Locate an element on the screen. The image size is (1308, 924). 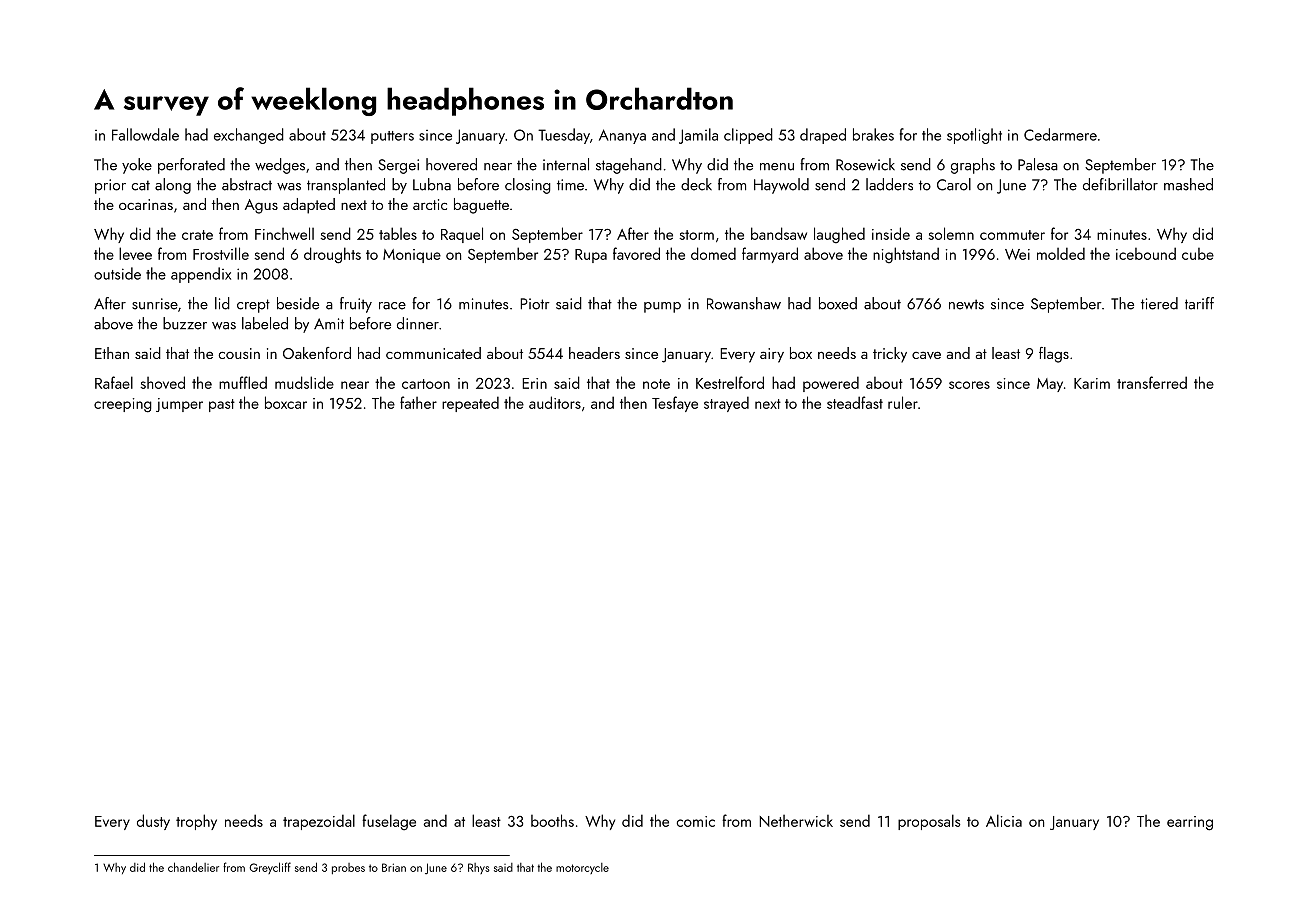
auditors is located at coordinates (555, 402).
